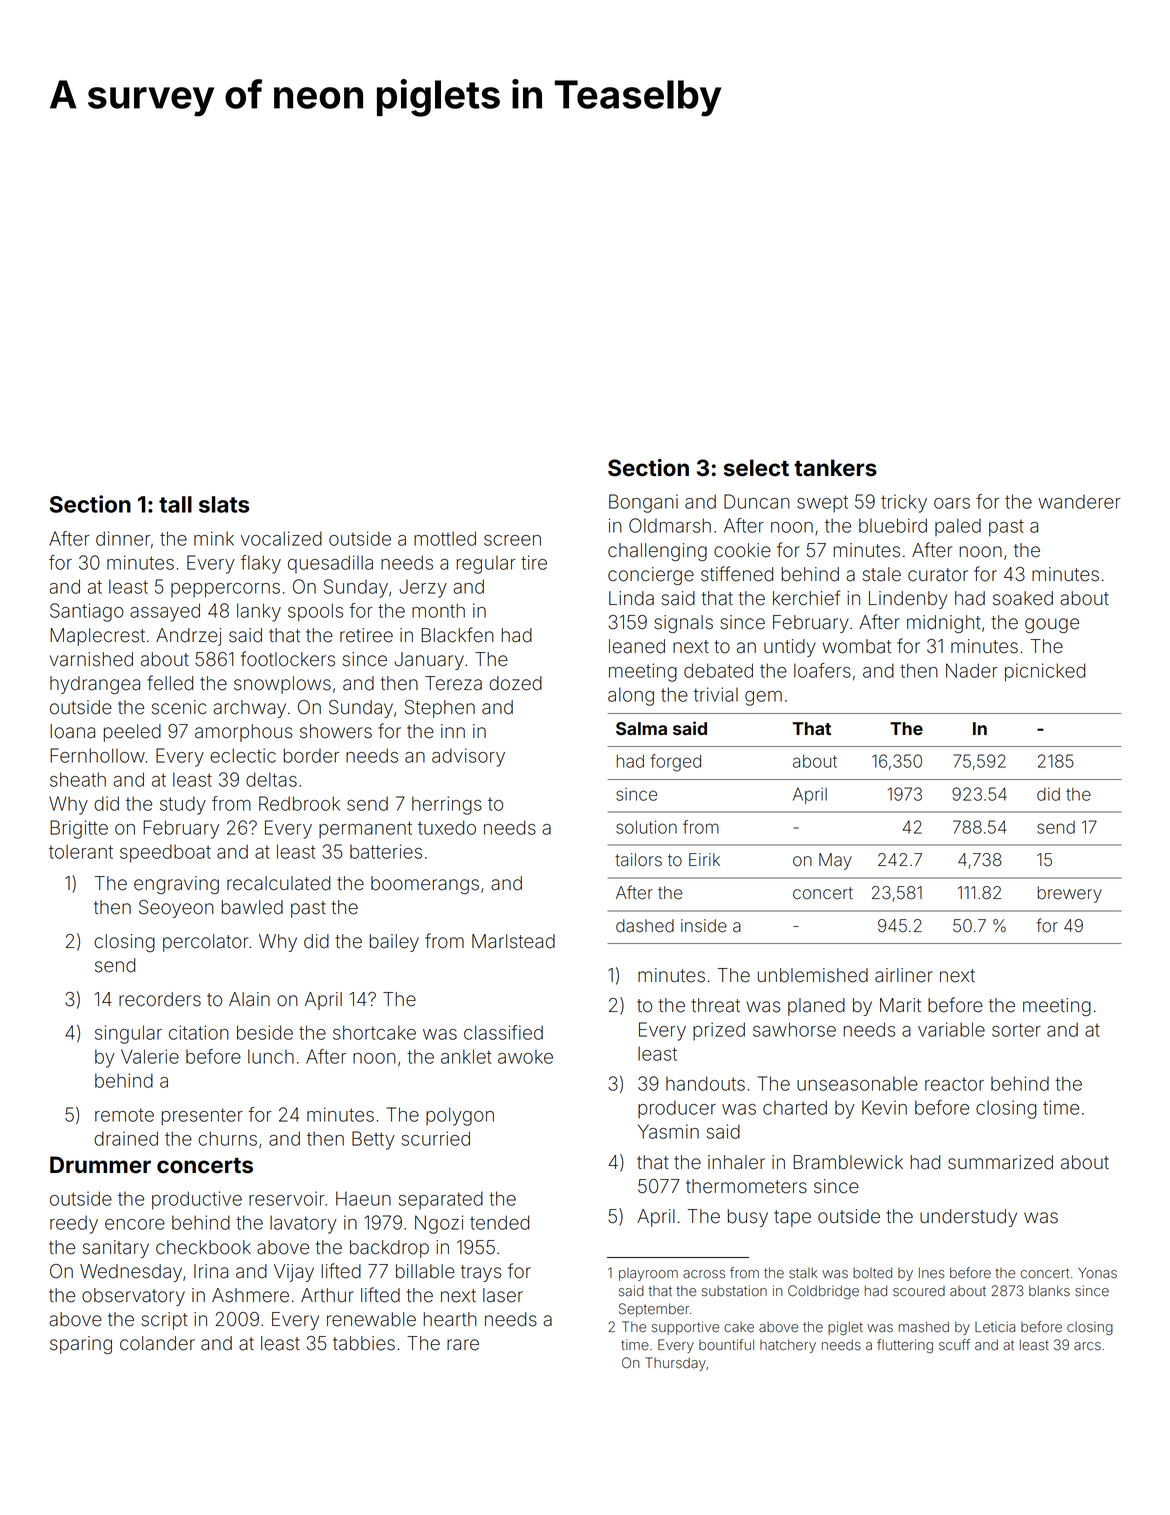 The height and width of the image is (1515, 1170). I want to click on recorders, so click(160, 999).
